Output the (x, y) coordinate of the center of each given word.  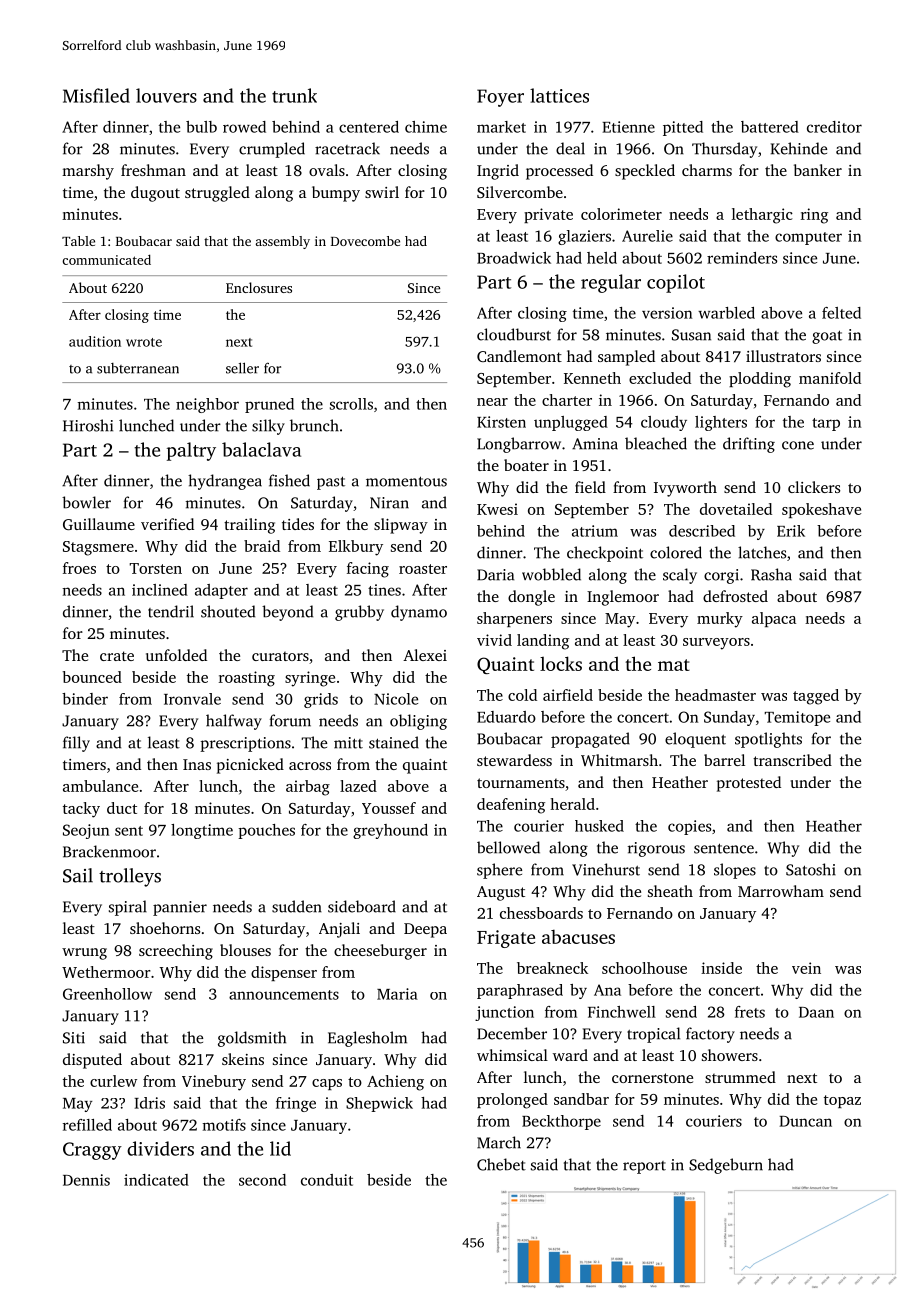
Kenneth (592, 378)
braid (262, 546)
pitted (683, 128)
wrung (84, 954)
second (262, 1180)
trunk (294, 95)
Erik (791, 531)
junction (504, 1013)
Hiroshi (88, 425)
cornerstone (652, 1078)
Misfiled (96, 95)
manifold (830, 378)
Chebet (501, 1164)
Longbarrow (519, 445)
